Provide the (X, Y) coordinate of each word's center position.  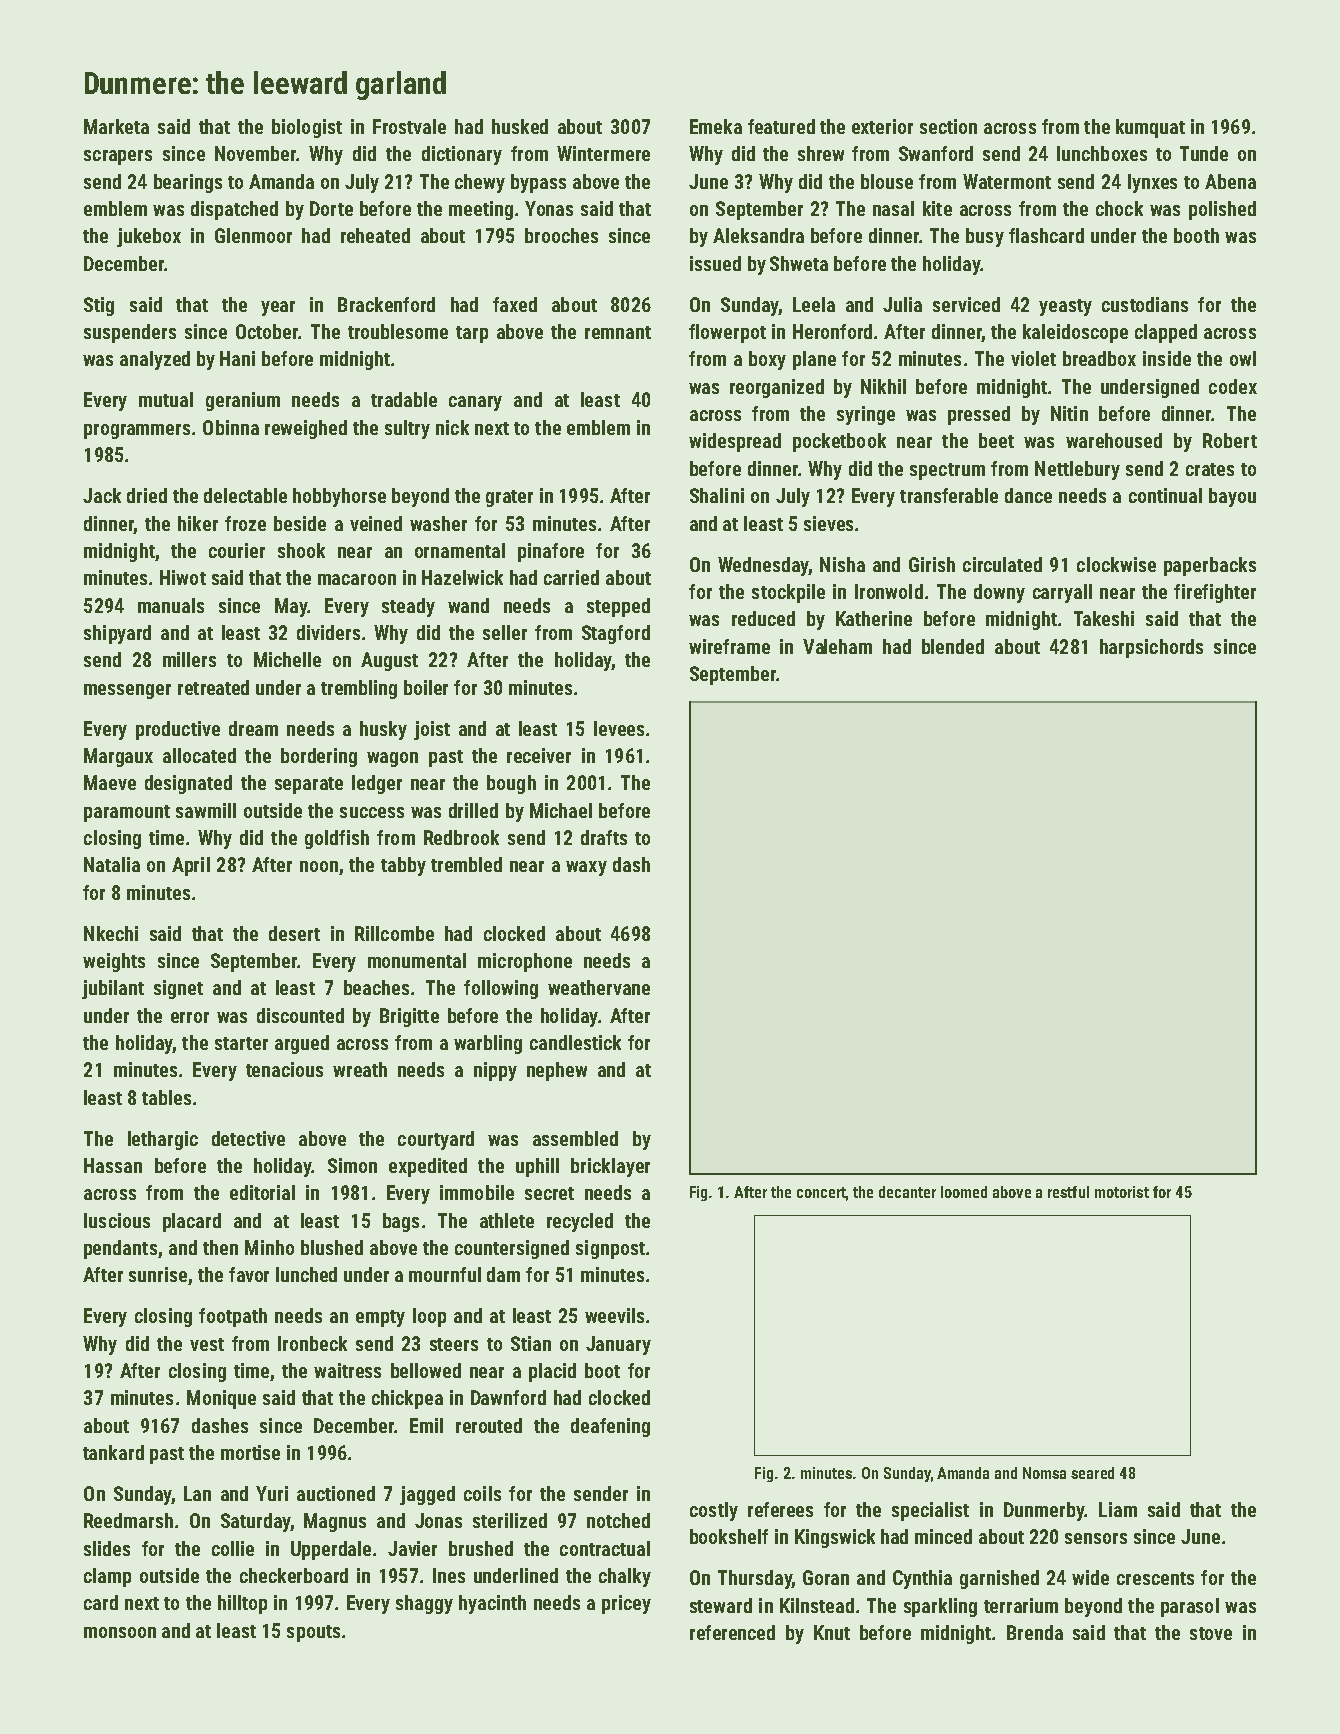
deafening (610, 1427)
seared (1092, 1473)
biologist (307, 128)
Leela (814, 304)
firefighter (1215, 593)
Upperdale (331, 1550)
